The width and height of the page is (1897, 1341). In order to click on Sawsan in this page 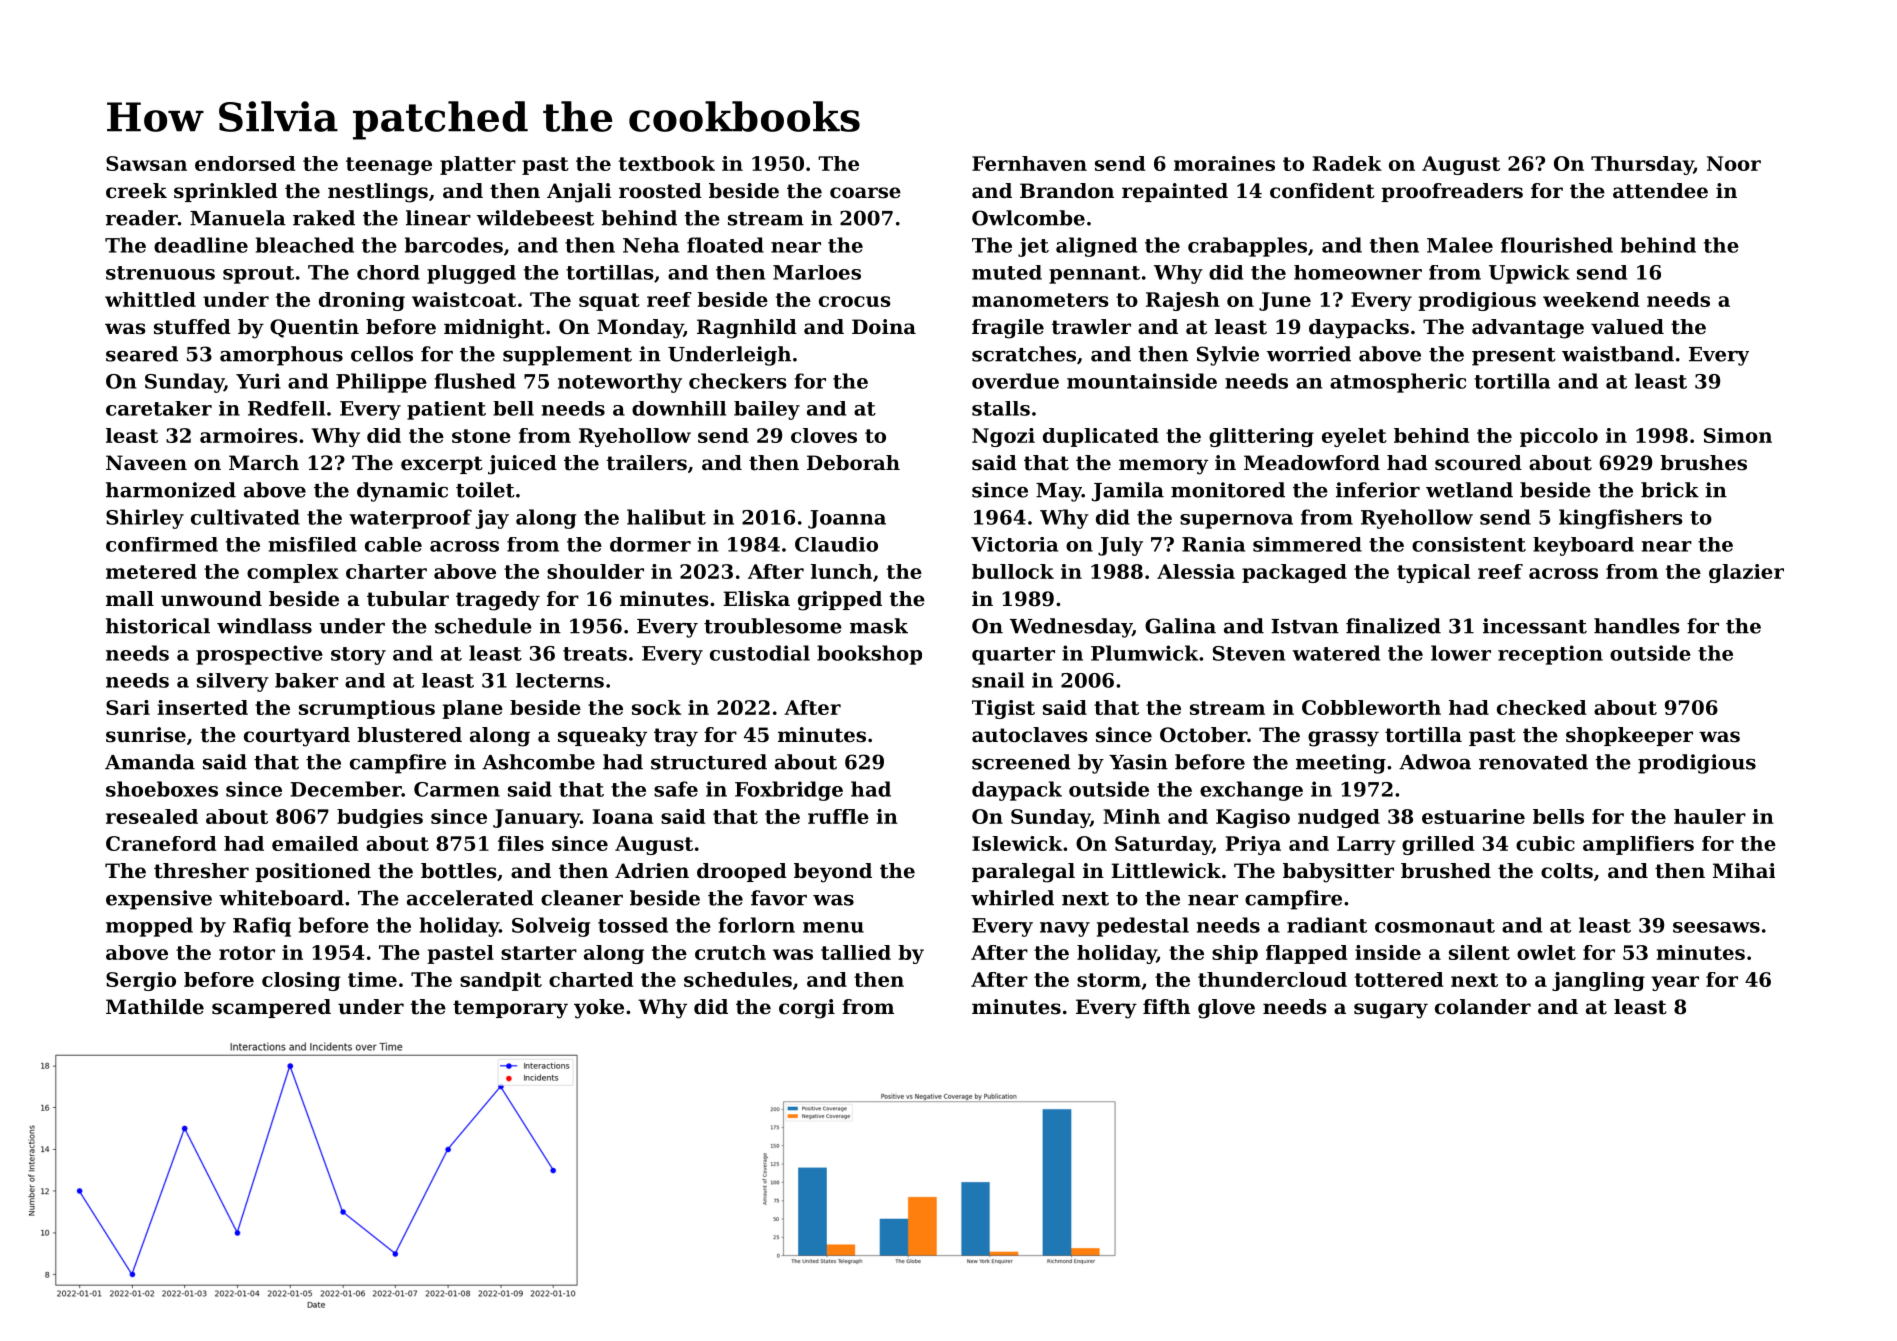, I will do `click(146, 163)`.
